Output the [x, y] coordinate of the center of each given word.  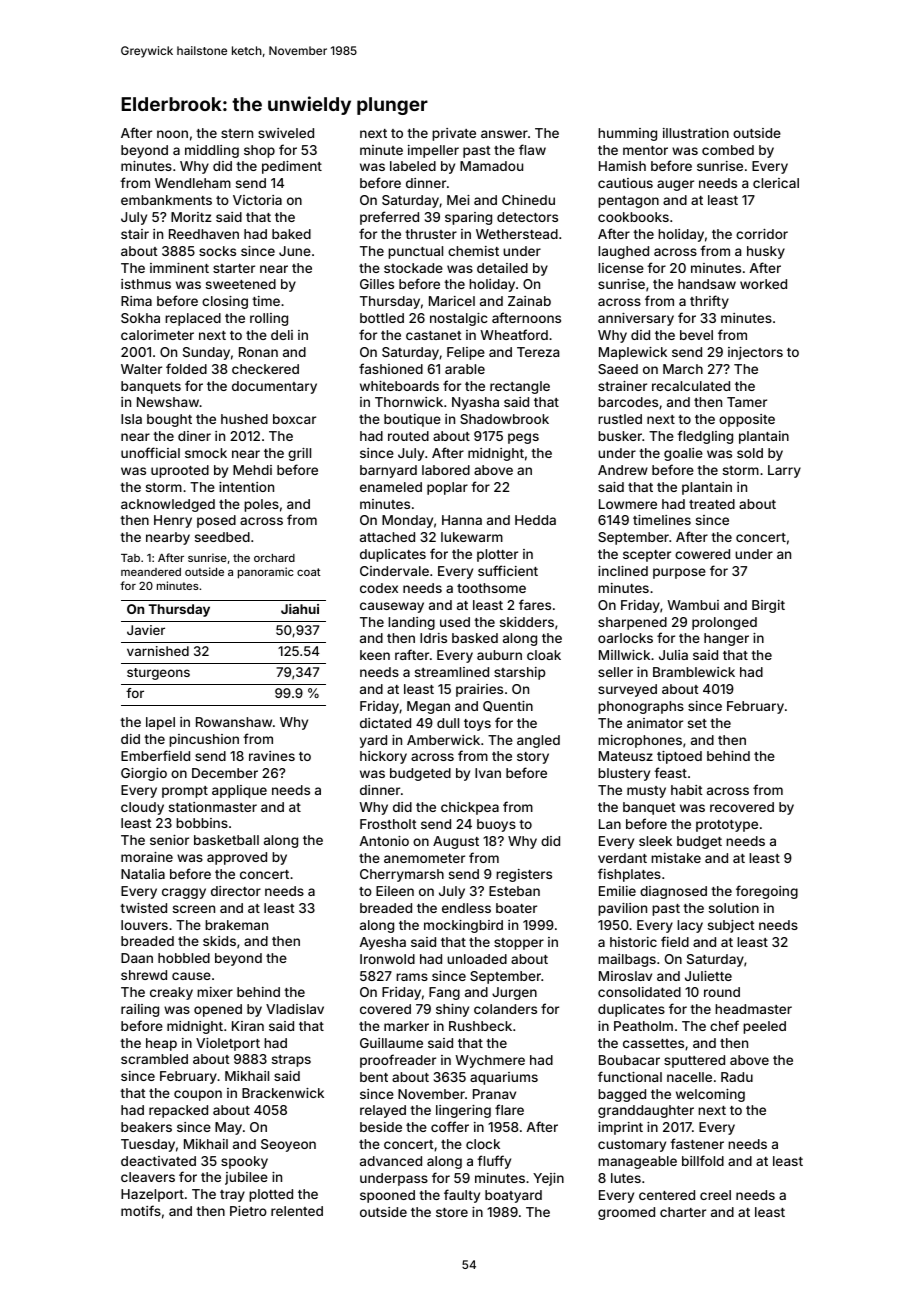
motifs [141, 1210]
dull [448, 723]
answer [504, 134]
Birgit [768, 606]
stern [237, 133]
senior [169, 840]
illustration [696, 133]
